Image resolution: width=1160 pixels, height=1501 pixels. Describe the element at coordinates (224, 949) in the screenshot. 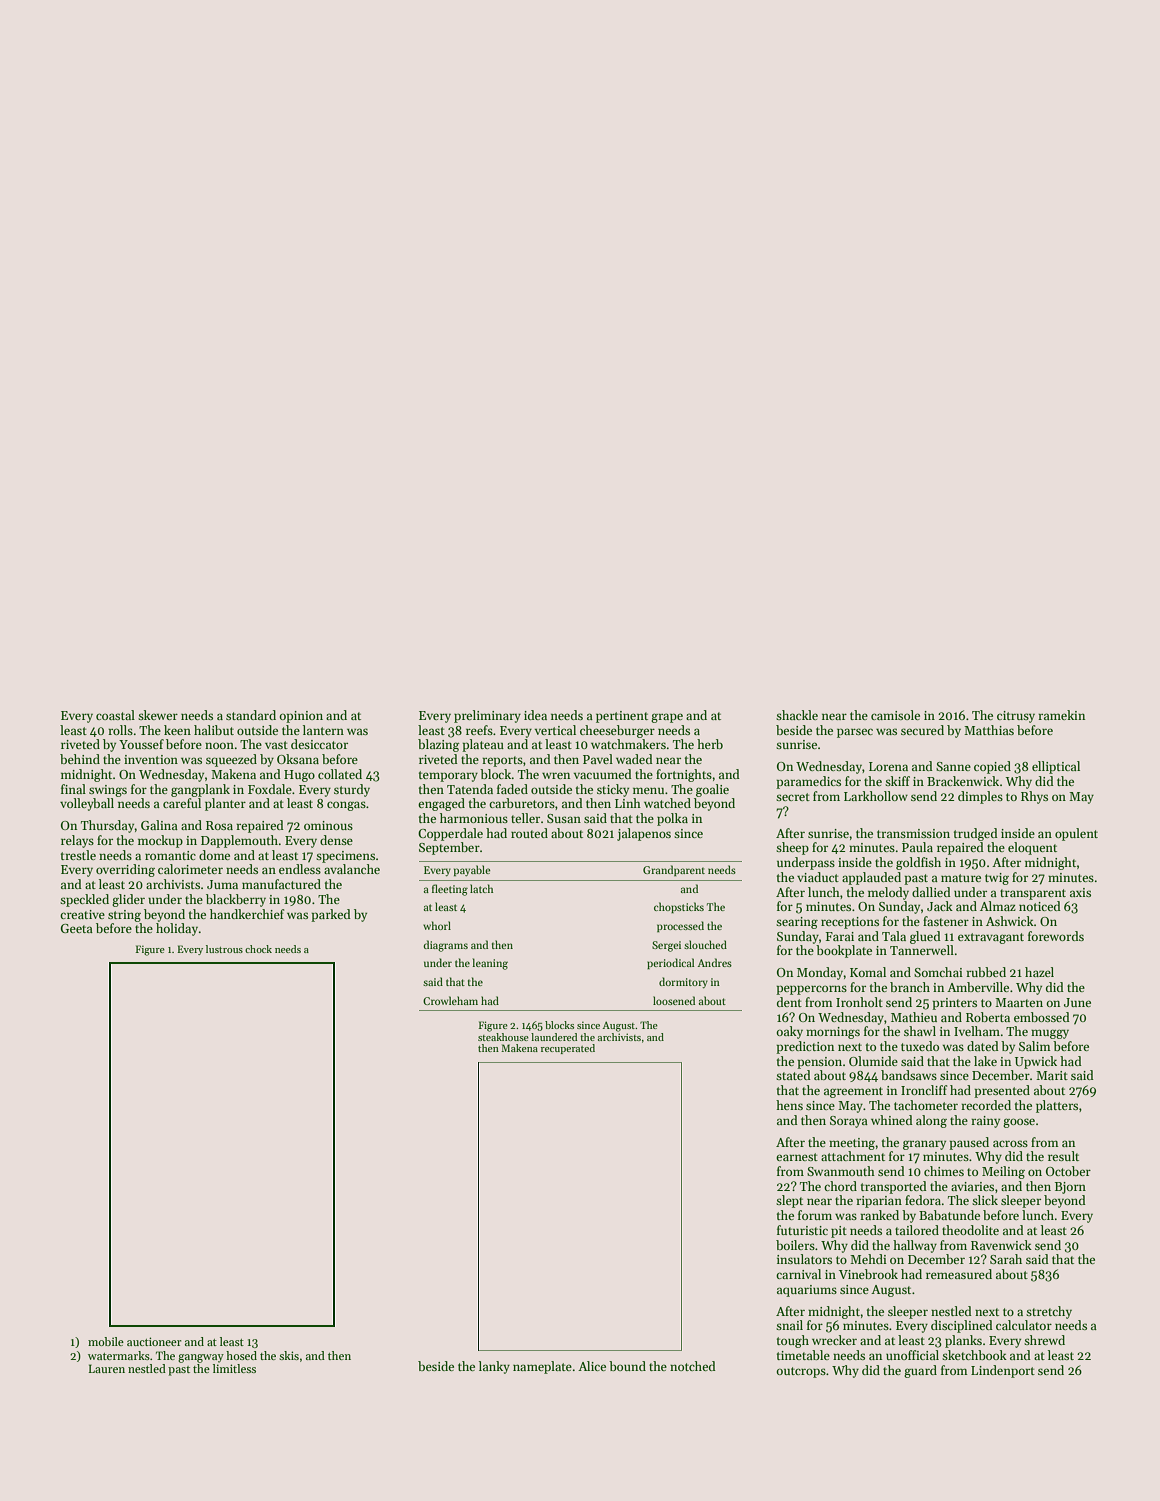

I see `lustrous` at that location.
